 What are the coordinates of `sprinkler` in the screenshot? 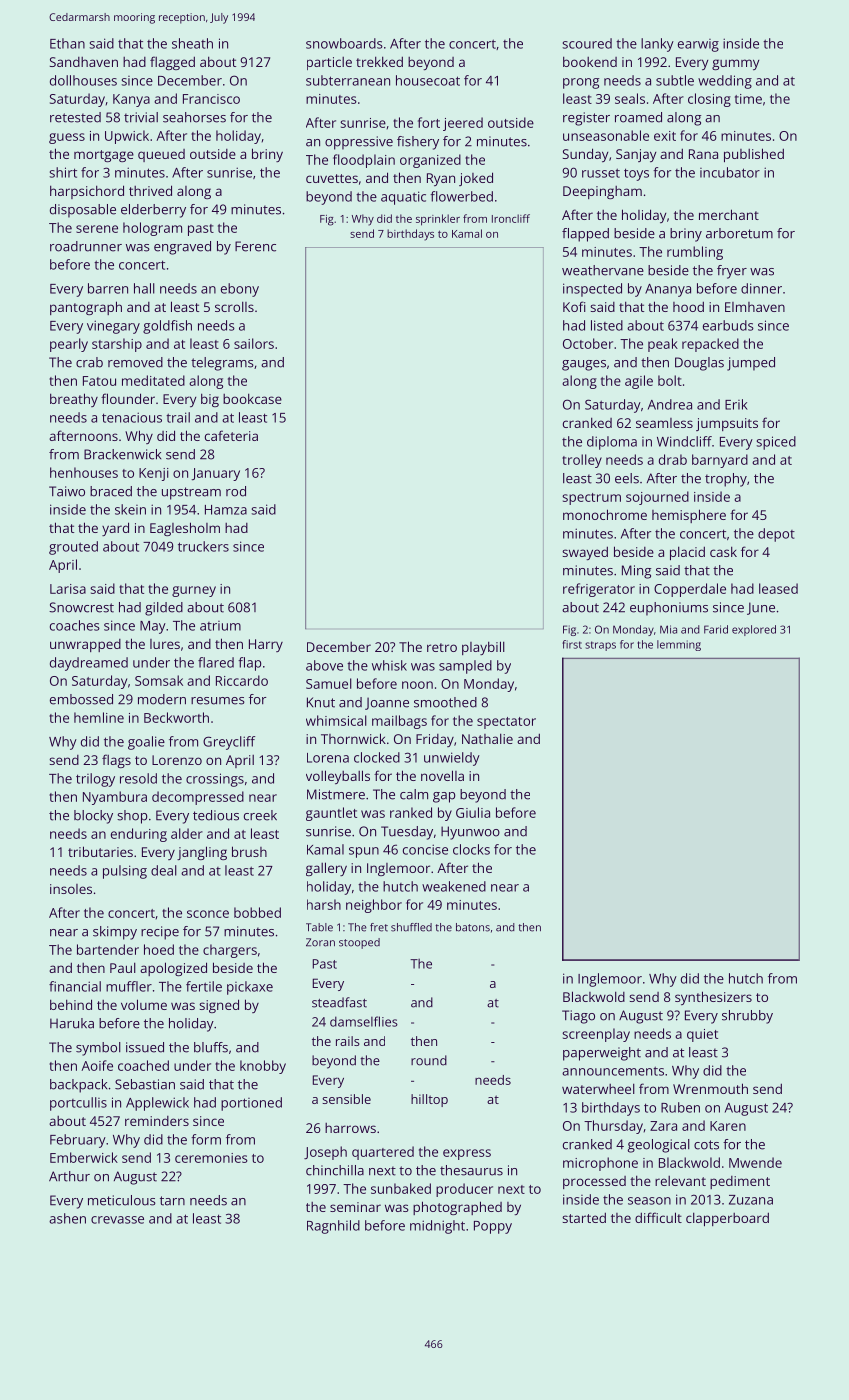 It's located at (438, 220).
